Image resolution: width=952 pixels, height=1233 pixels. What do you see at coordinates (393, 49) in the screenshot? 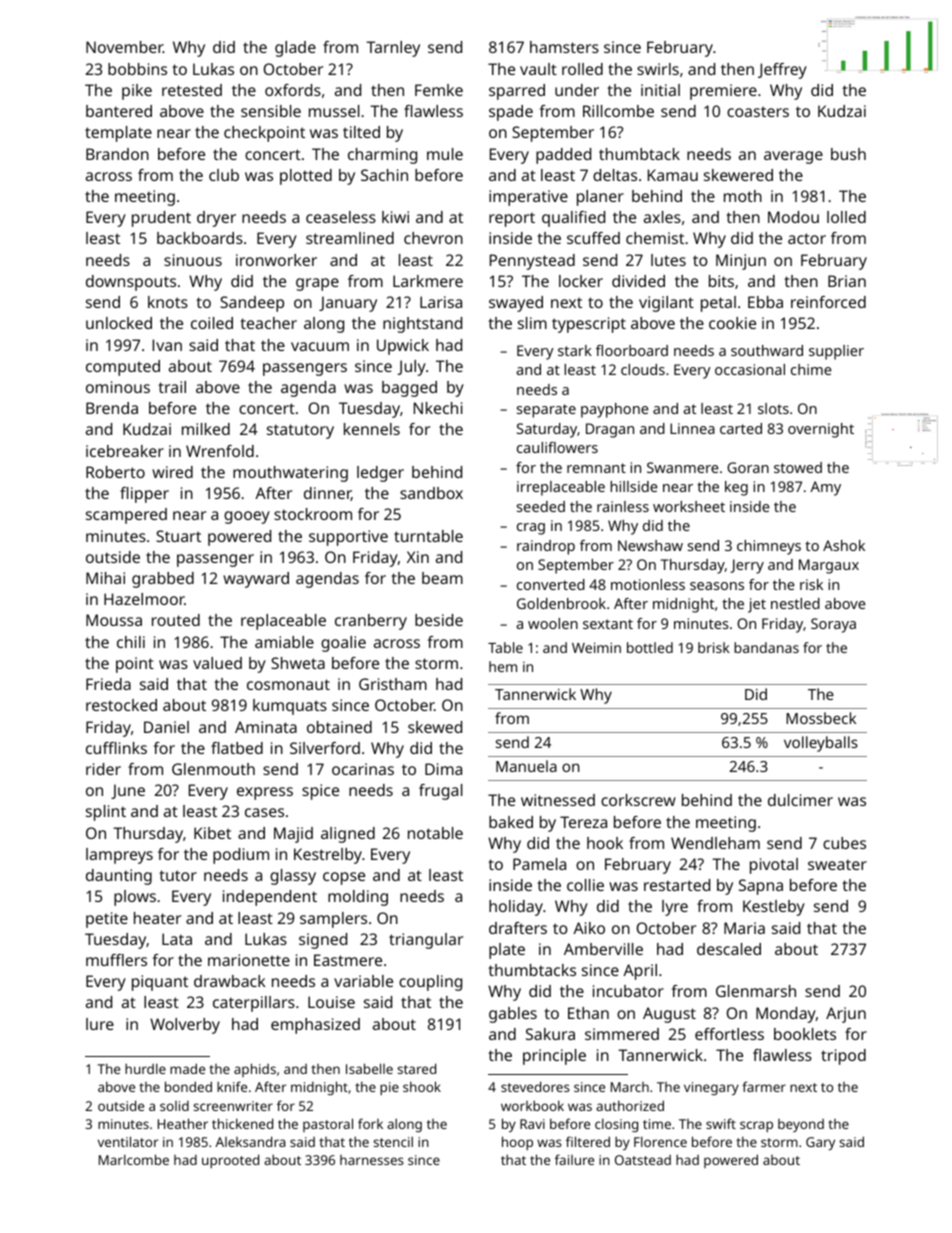
I see `Tarnley` at bounding box center [393, 49].
